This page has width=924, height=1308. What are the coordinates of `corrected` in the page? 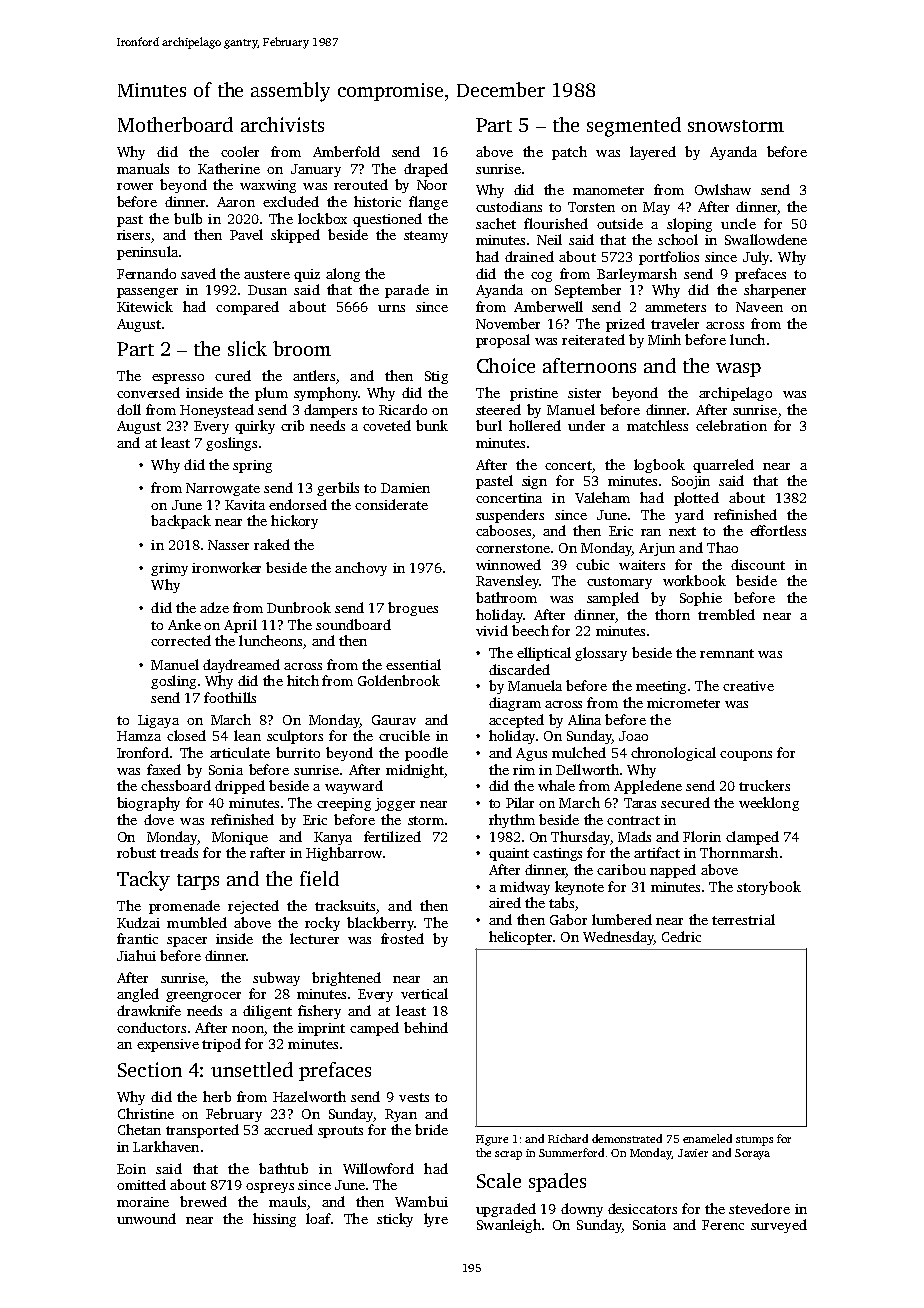 It's located at (181, 640).
